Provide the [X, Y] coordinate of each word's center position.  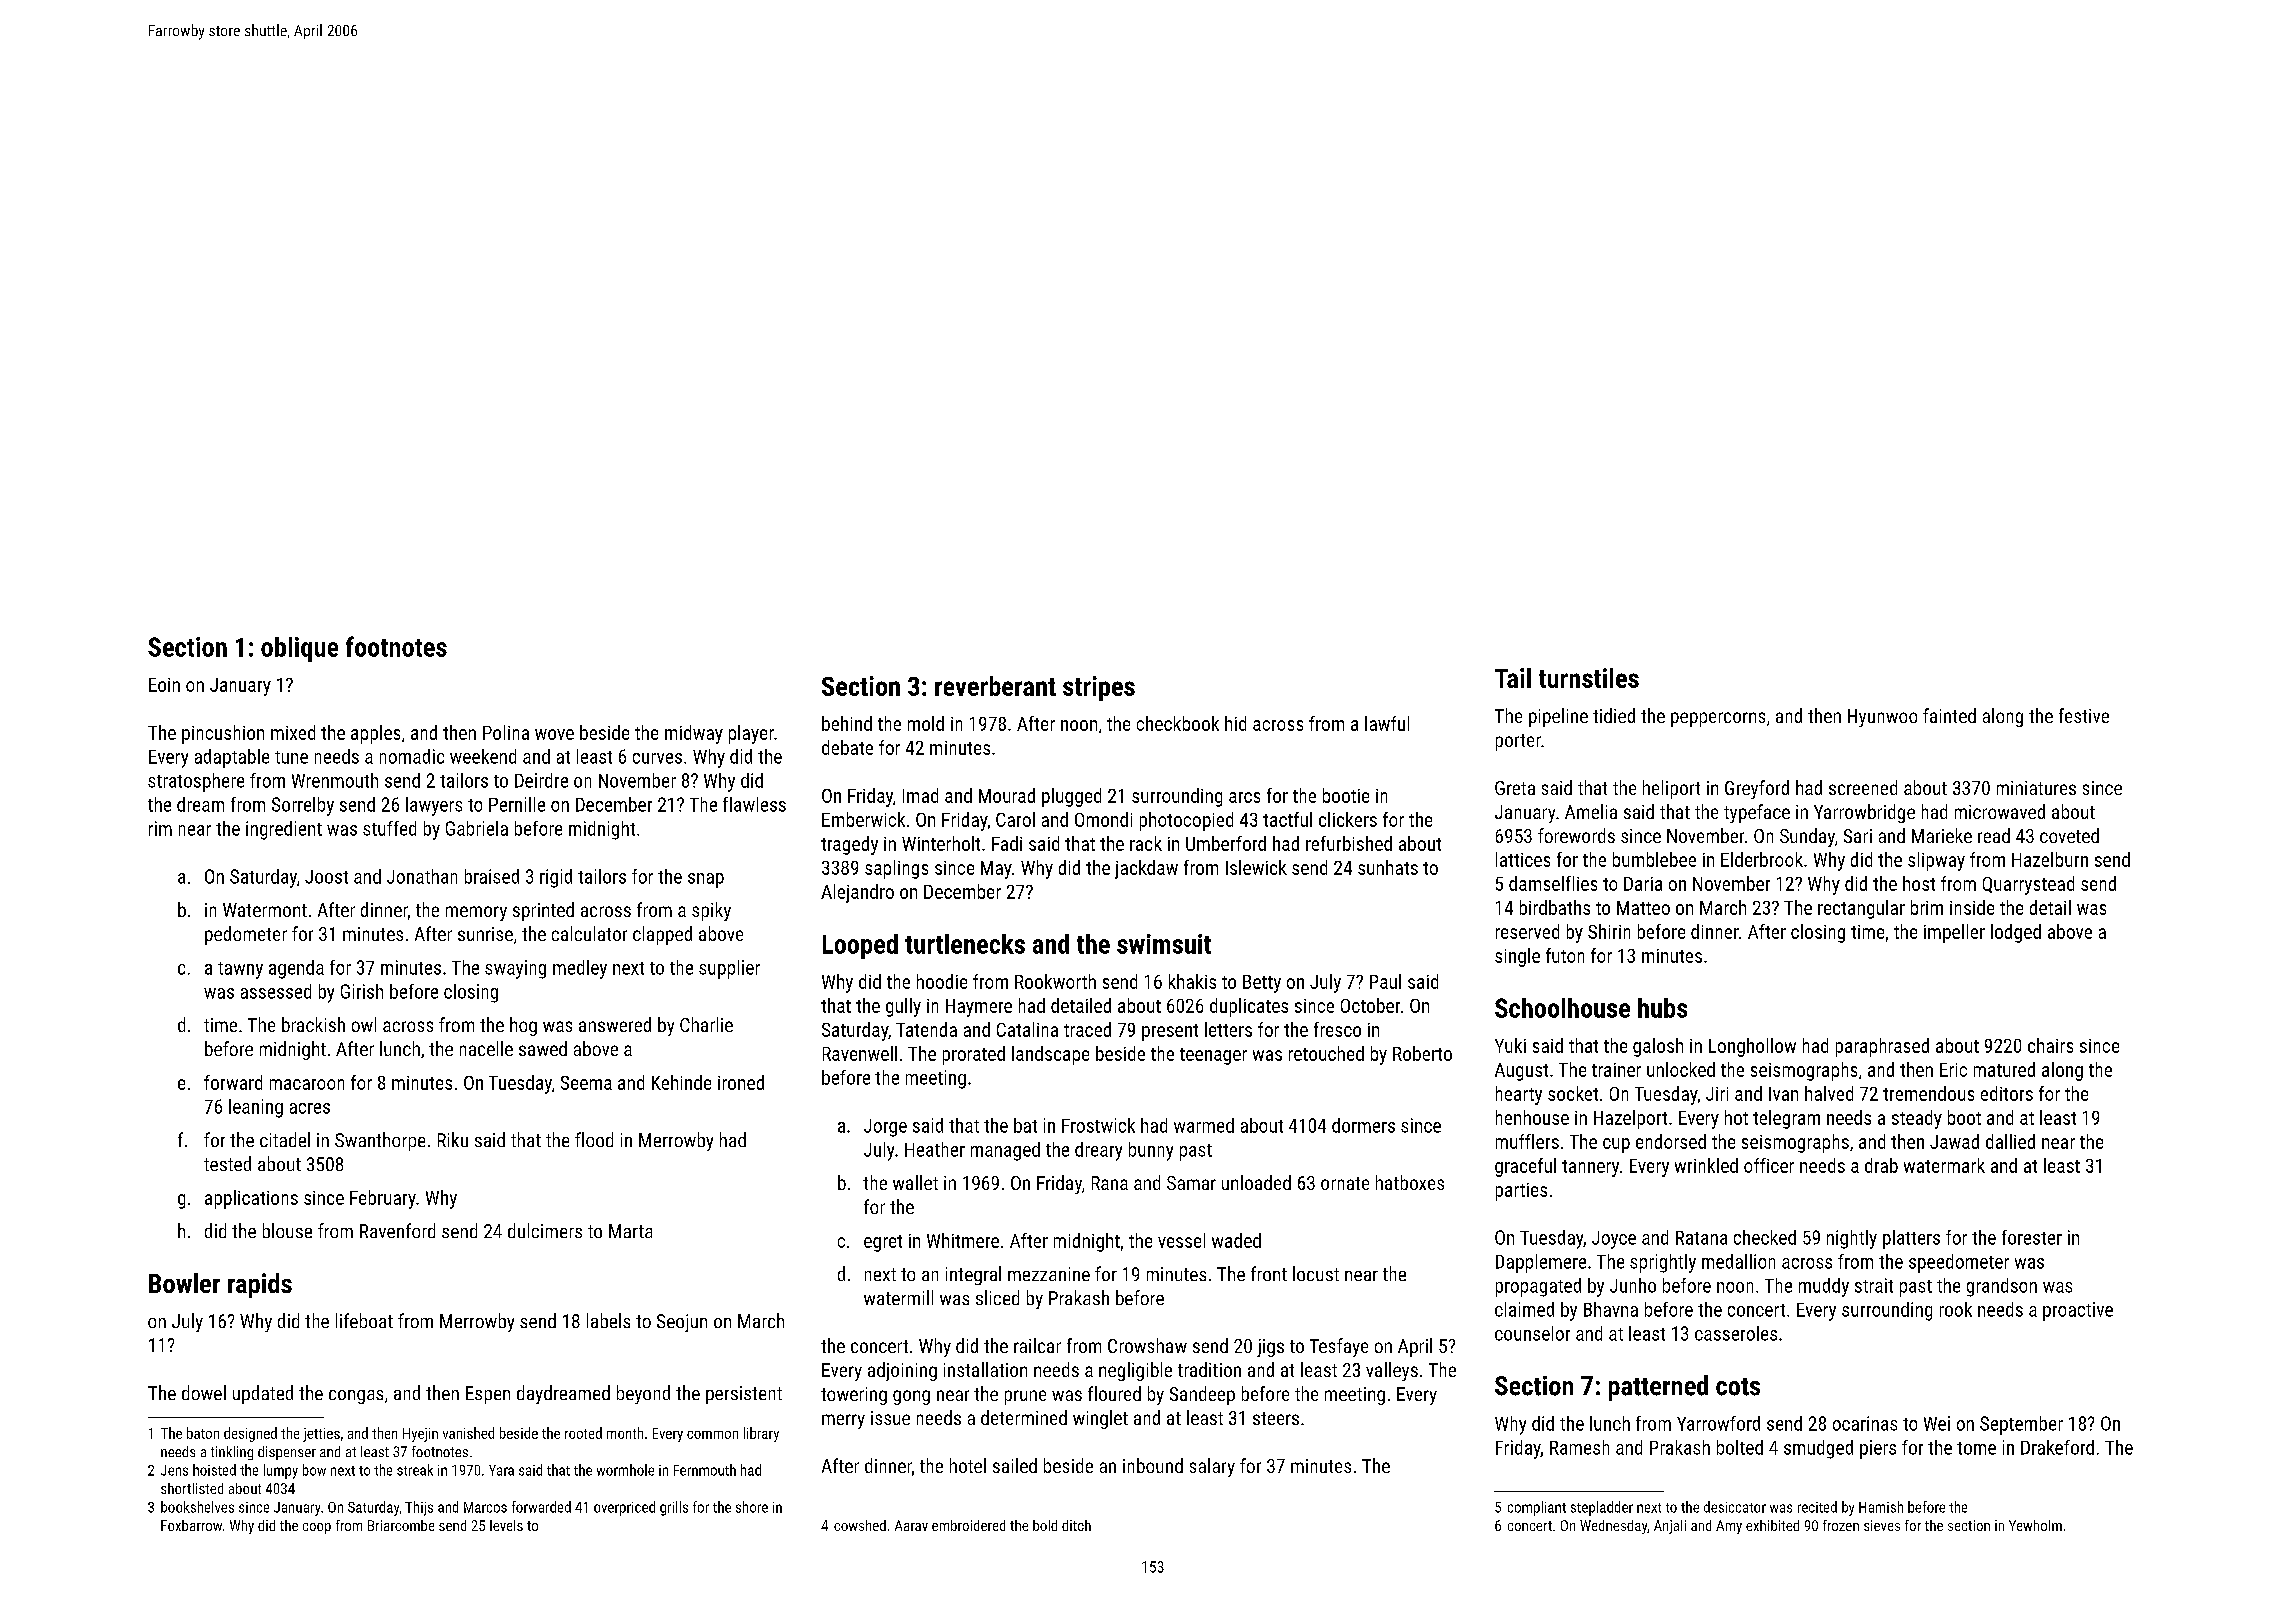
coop [317, 1528]
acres [310, 1108]
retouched [1326, 1053]
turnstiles [1589, 678]
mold [926, 723]
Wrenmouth [335, 780]
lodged [2016, 933]
